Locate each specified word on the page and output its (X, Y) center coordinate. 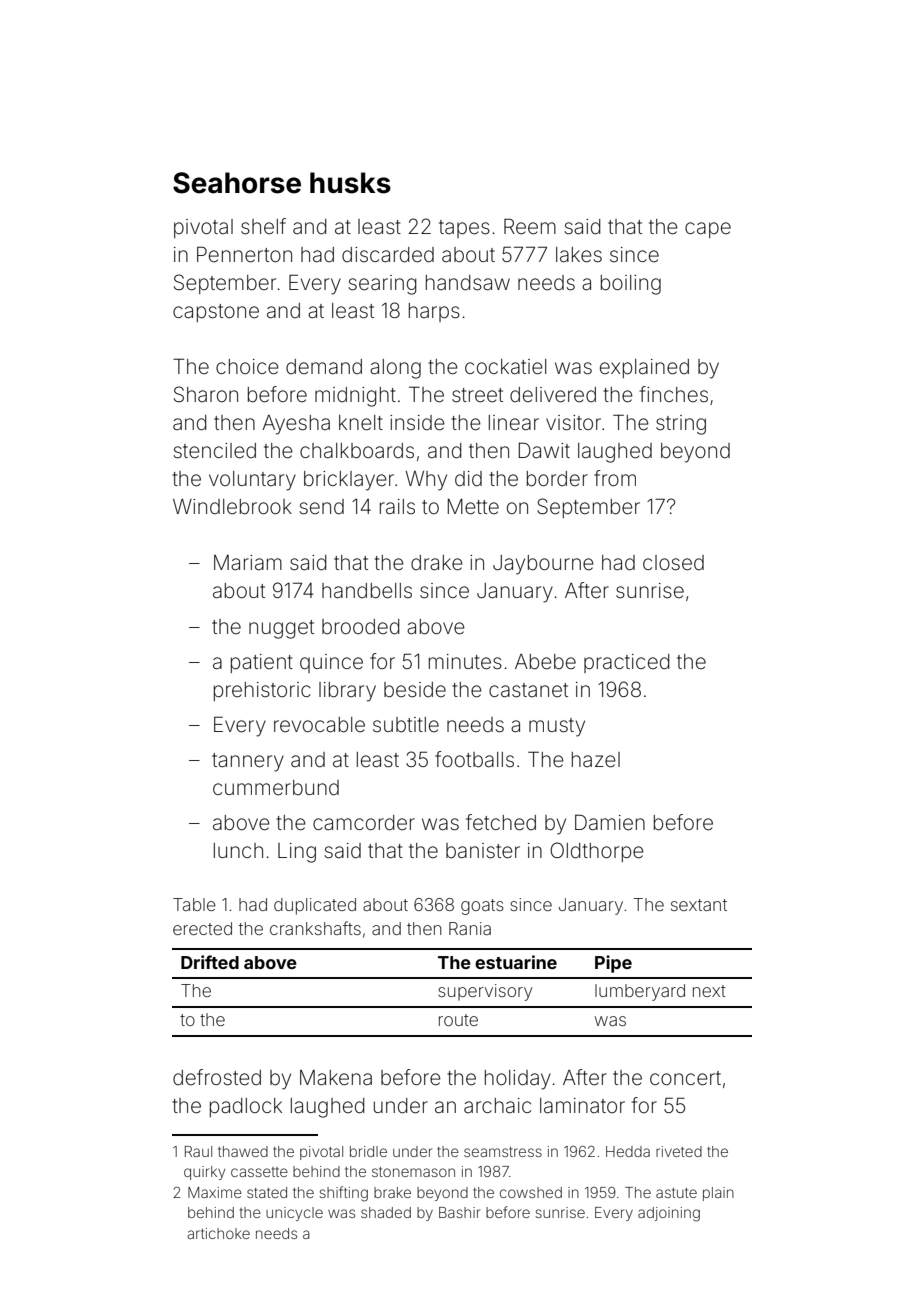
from (615, 478)
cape (708, 230)
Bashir (459, 1212)
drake (437, 563)
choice (247, 367)
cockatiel (505, 367)
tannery (248, 762)
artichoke (218, 1233)
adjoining (669, 1214)
